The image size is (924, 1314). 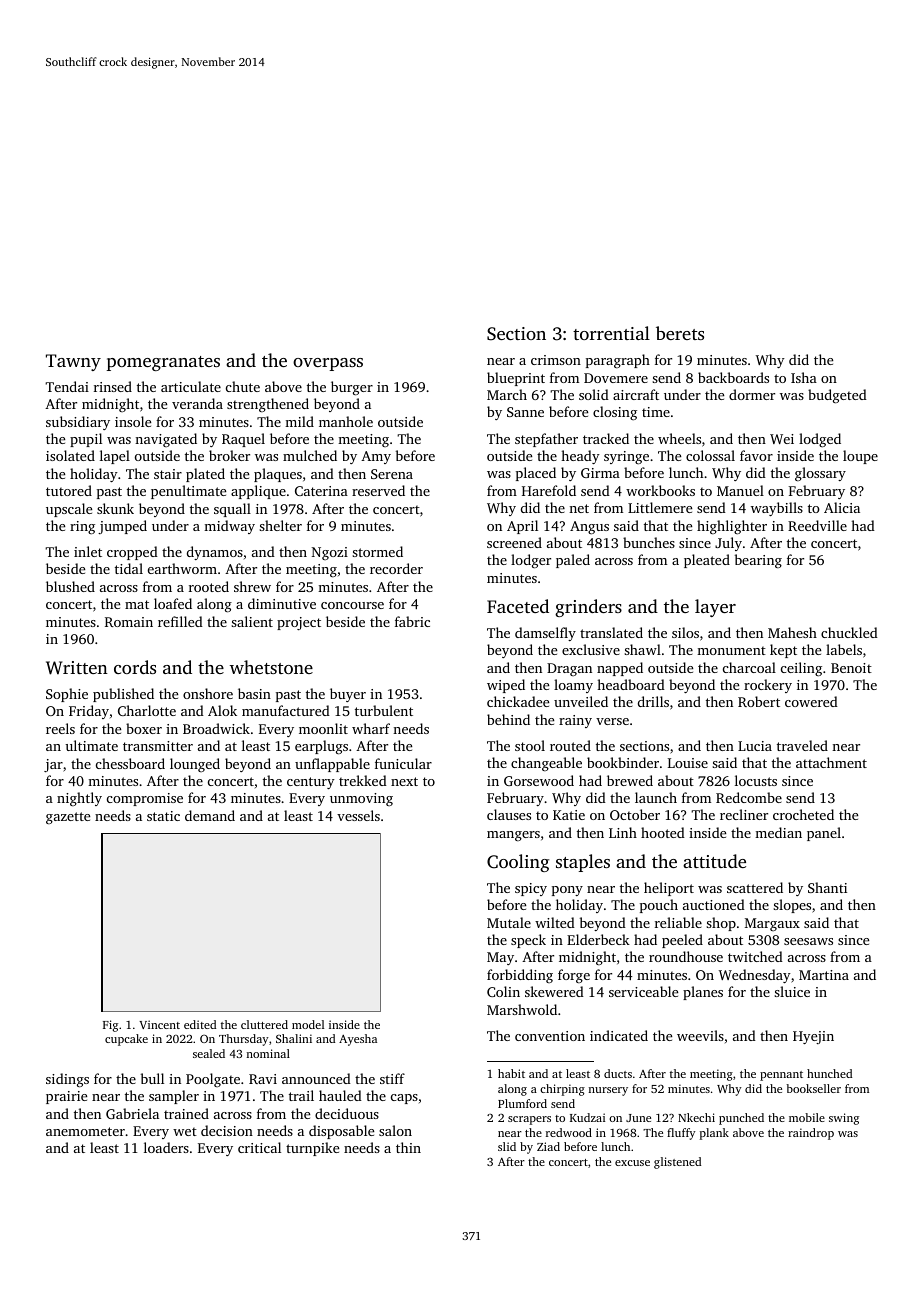 I want to click on thin, so click(x=408, y=1147).
